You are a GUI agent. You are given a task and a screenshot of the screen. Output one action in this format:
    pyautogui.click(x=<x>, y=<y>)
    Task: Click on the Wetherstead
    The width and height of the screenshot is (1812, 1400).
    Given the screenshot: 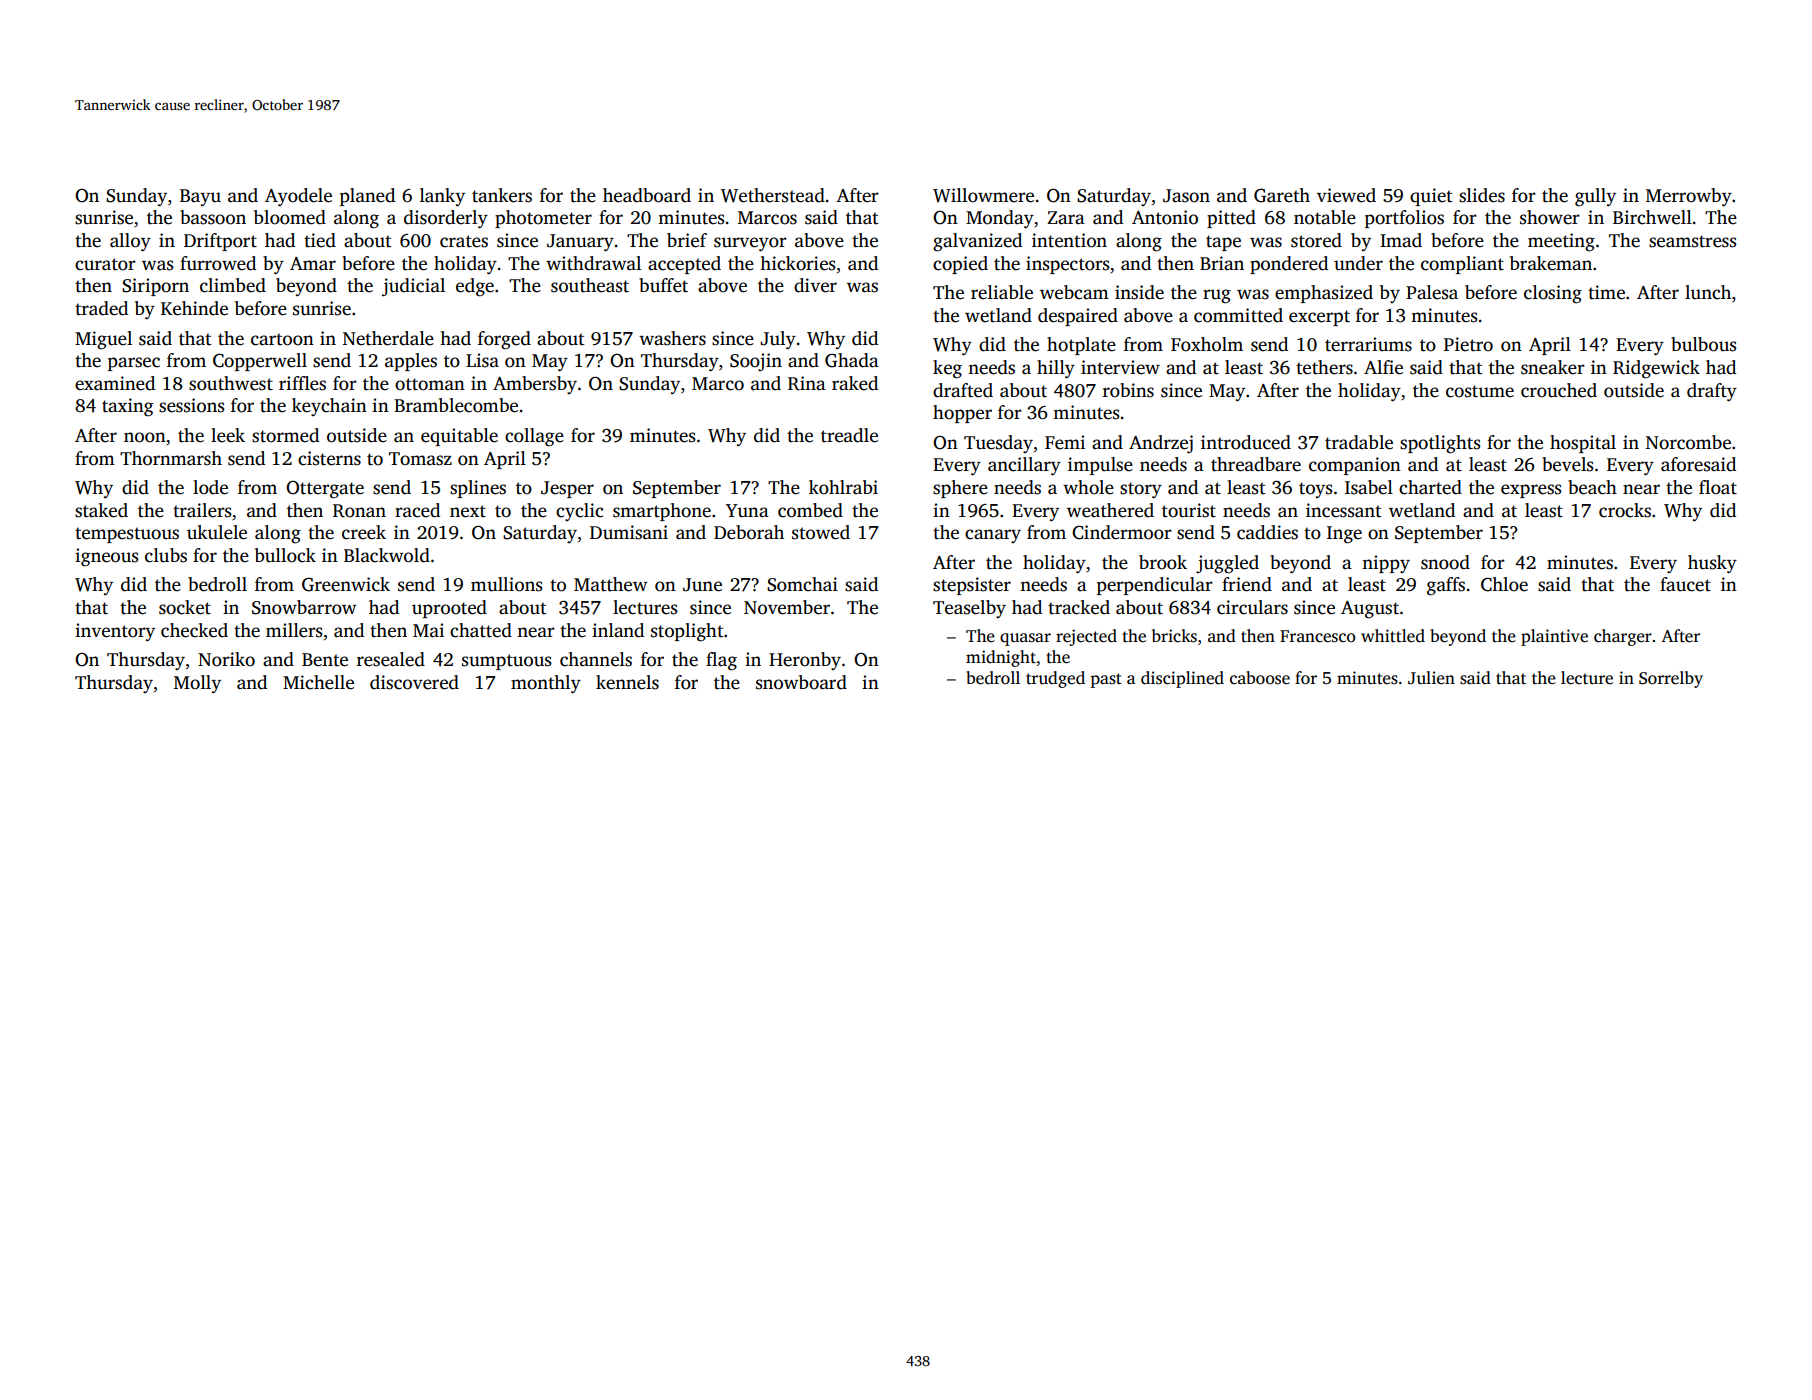 What is the action you would take?
    pyautogui.click(x=773, y=195)
